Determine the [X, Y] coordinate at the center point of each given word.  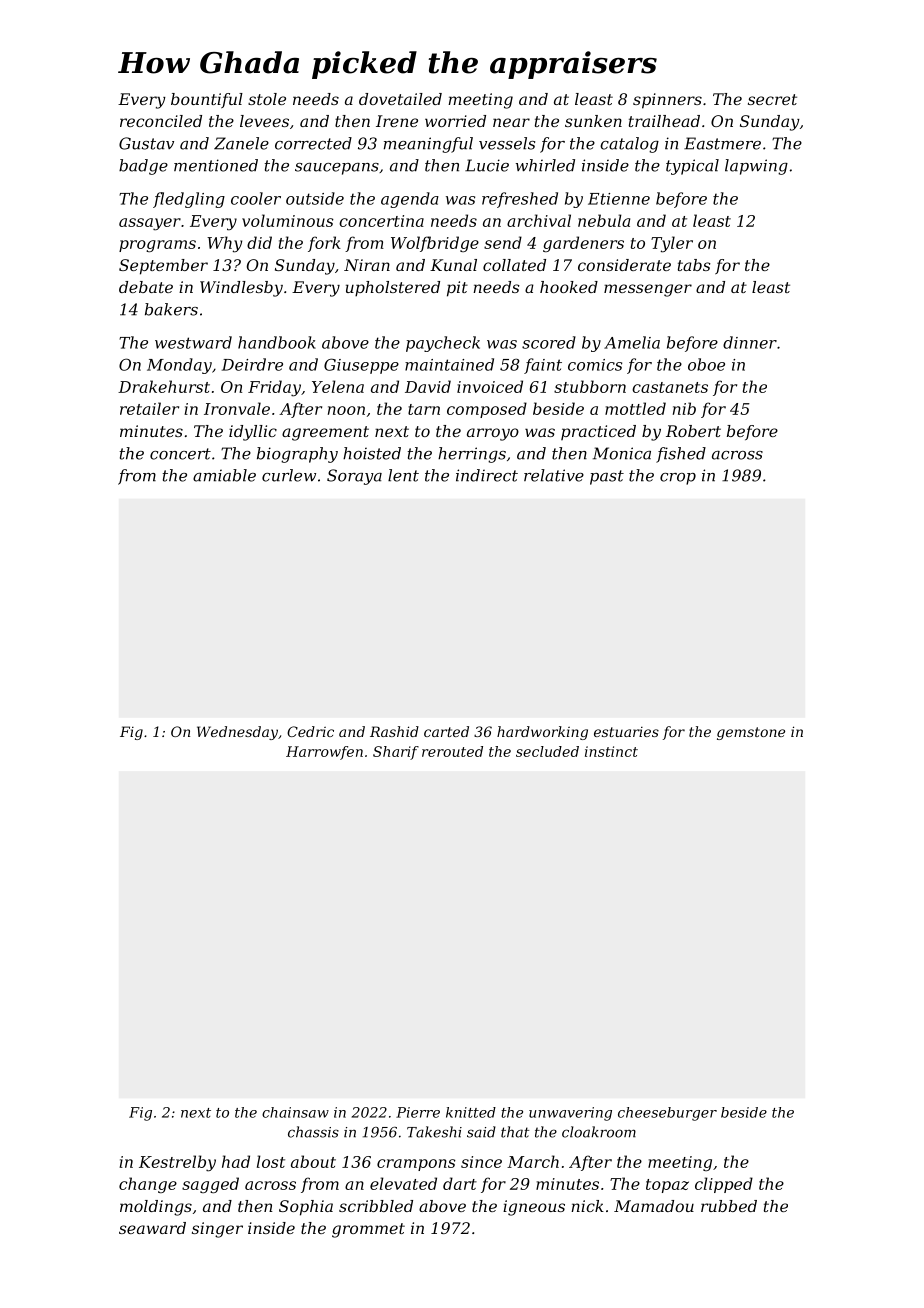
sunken [593, 121]
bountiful [207, 100]
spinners [667, 101]
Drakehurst [164, 386]
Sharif [396, 753]
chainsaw [295, 1112]
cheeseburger [667, 1114]
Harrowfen [324, 753]
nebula [604, 220]
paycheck [443, 344]
